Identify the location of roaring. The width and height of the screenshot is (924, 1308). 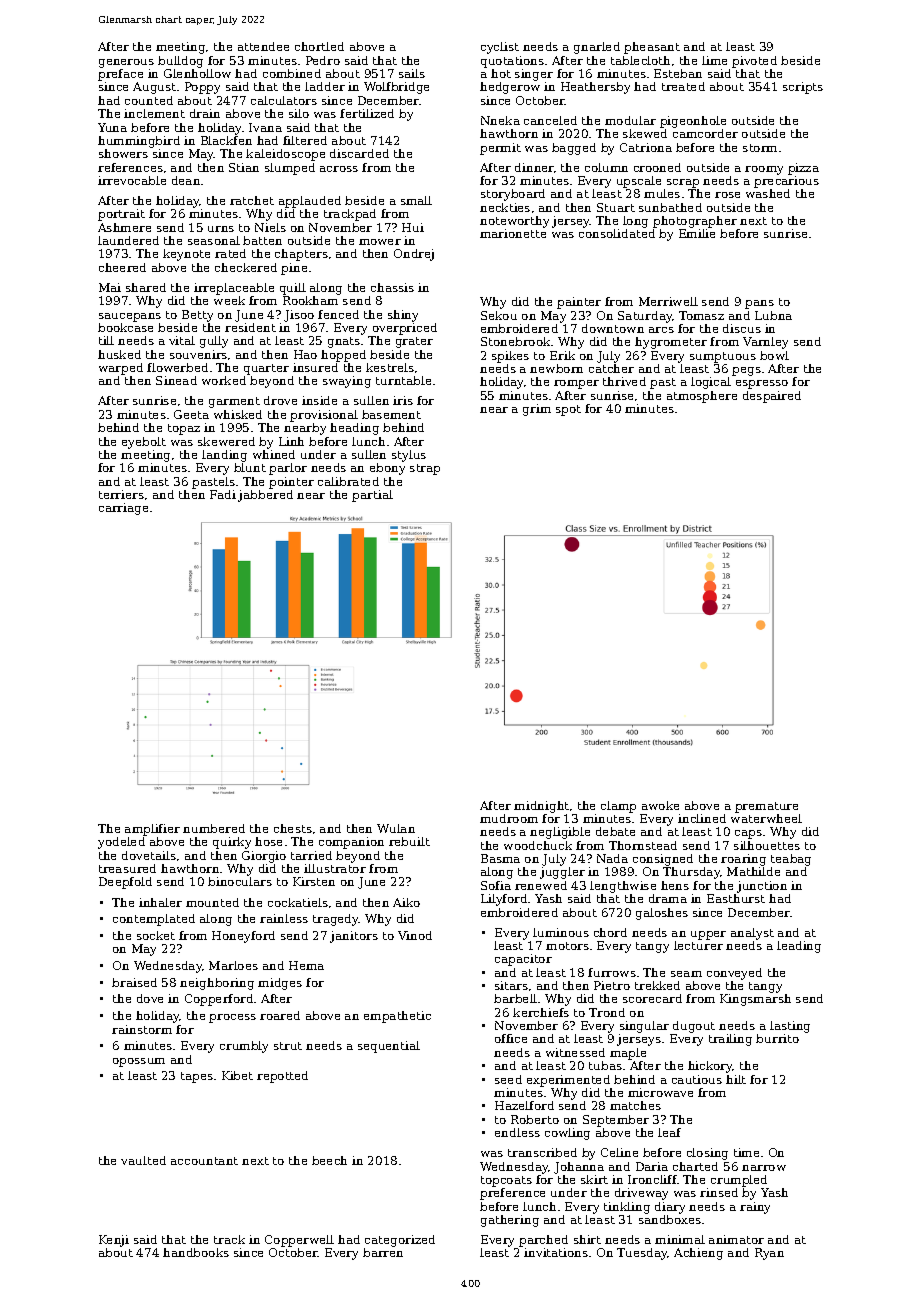
(743, 860).
